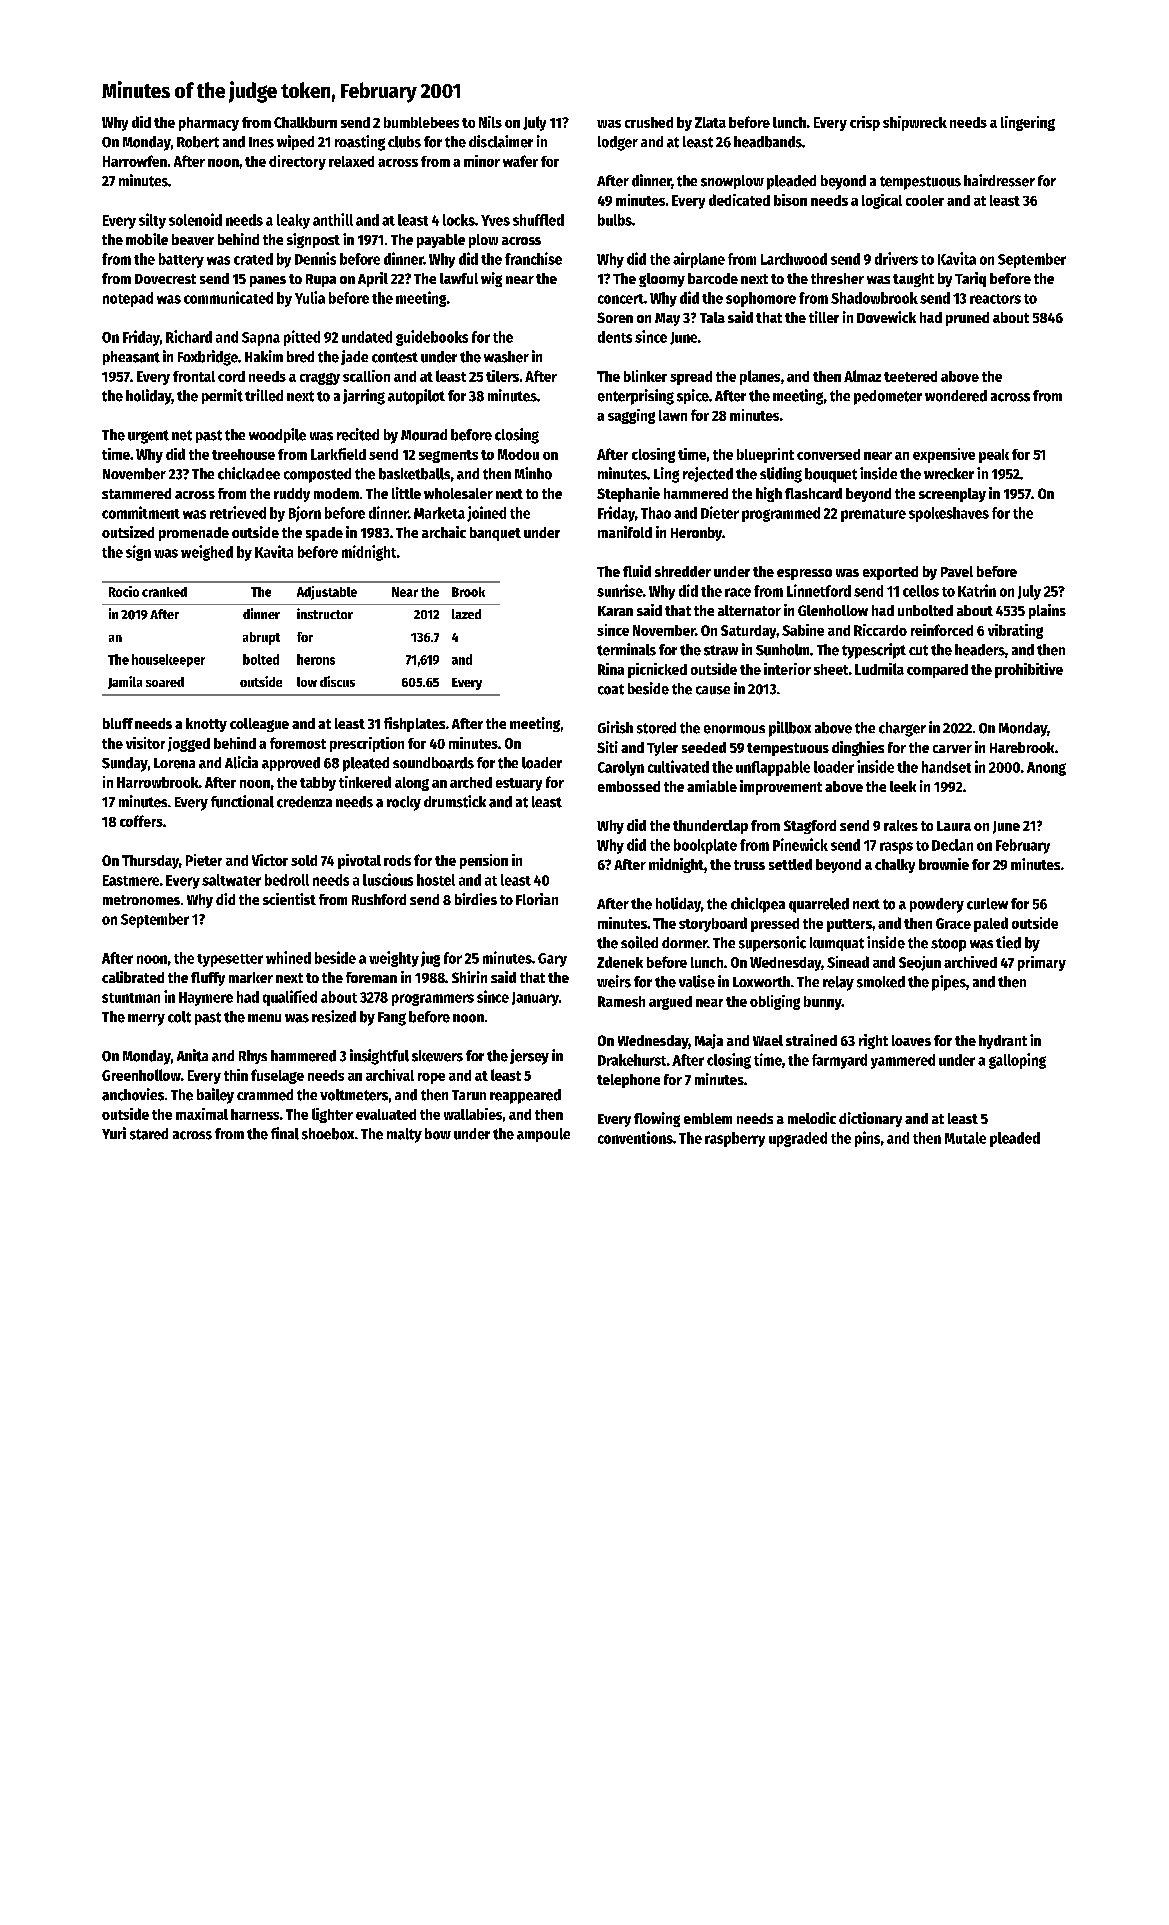 The width and height of the screenshot is (1169, 1925). I want to click on Stagford, so click(810, 827).
